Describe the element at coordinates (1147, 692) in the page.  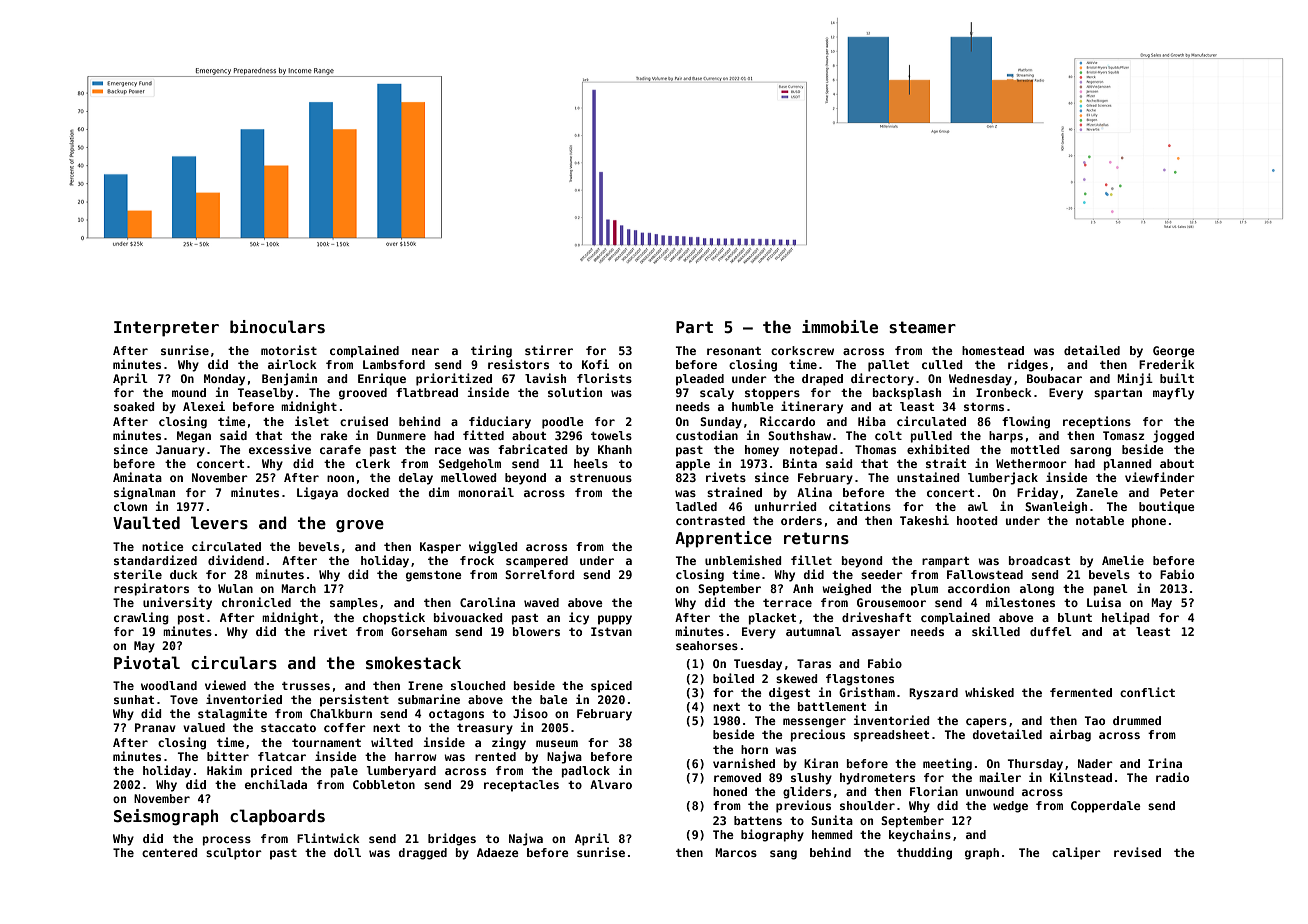
I see `conflict` at that location.
